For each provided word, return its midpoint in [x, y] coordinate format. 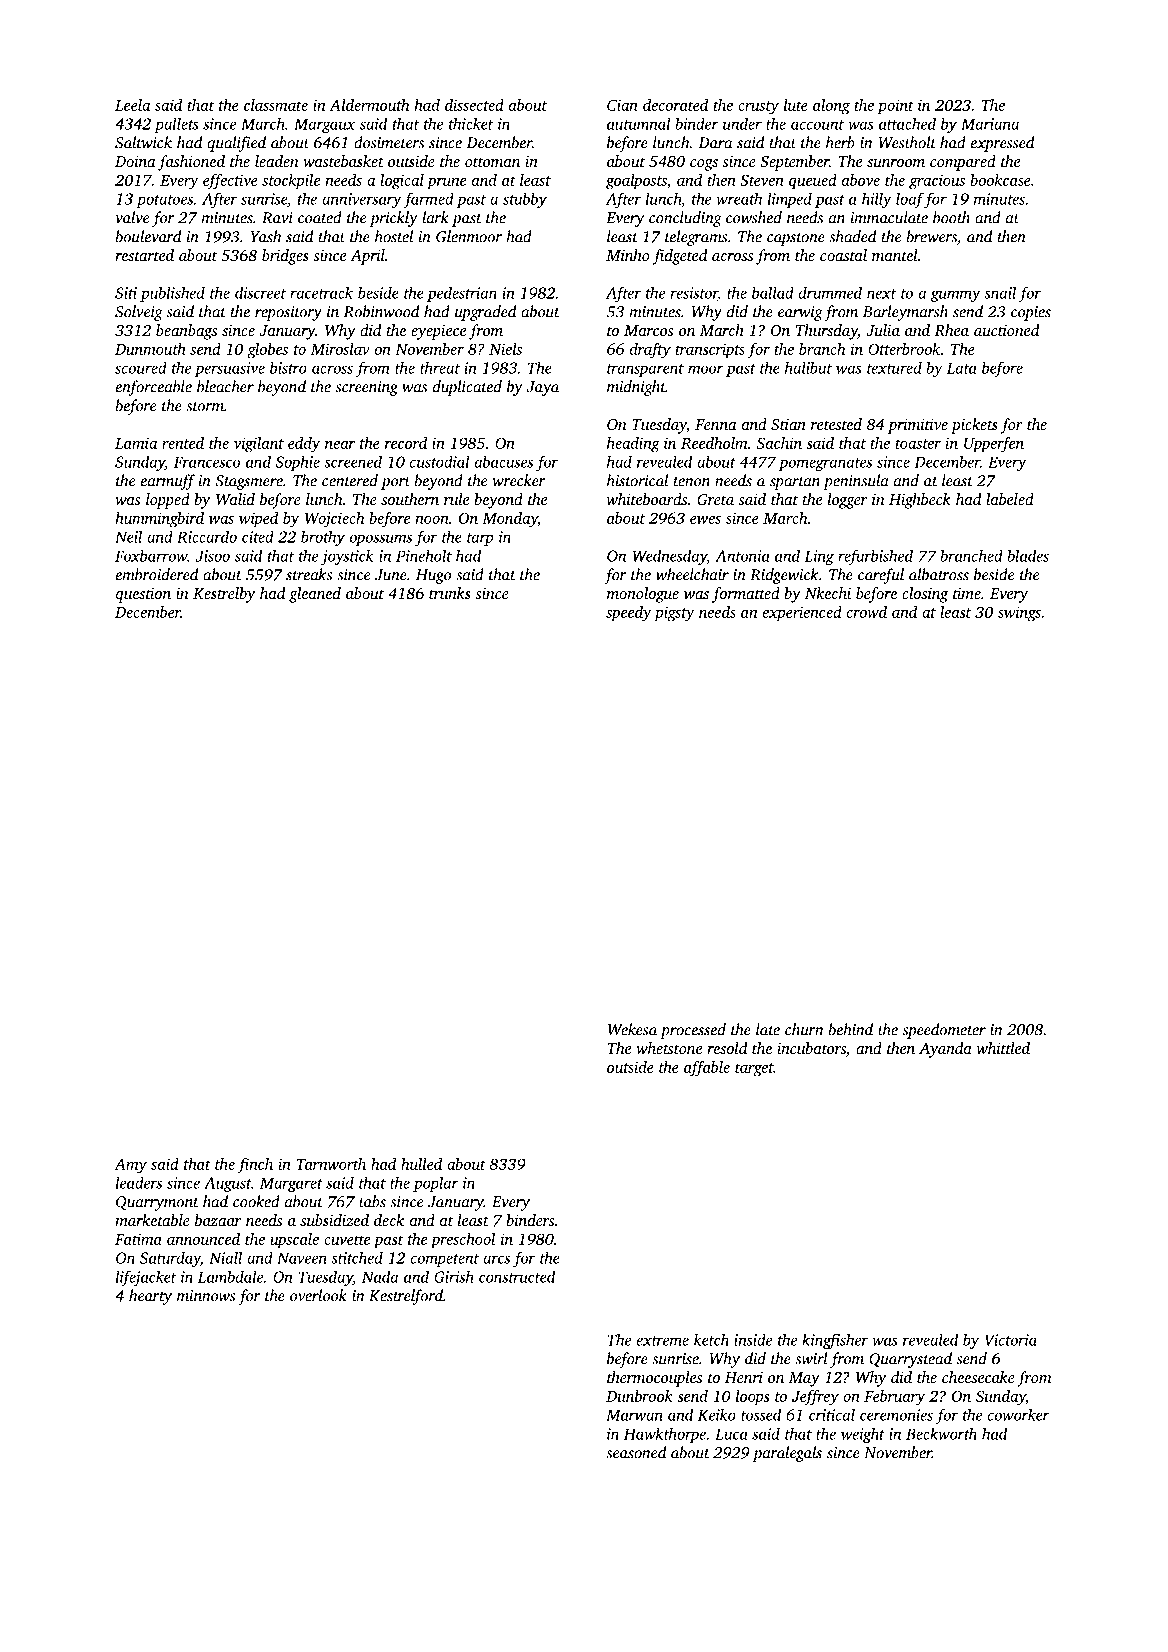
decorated [675, 105]
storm [205, 407]
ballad [773, 292]
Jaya [543, 388]
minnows [206, 1296]
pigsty [674, 614]
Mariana [990, 124]
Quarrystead [910, 1360]
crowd [867, 612]
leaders [139, 1182]
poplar [436, 1184]
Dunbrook [639, 1396]
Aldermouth [369, 105]
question [143, 595]
